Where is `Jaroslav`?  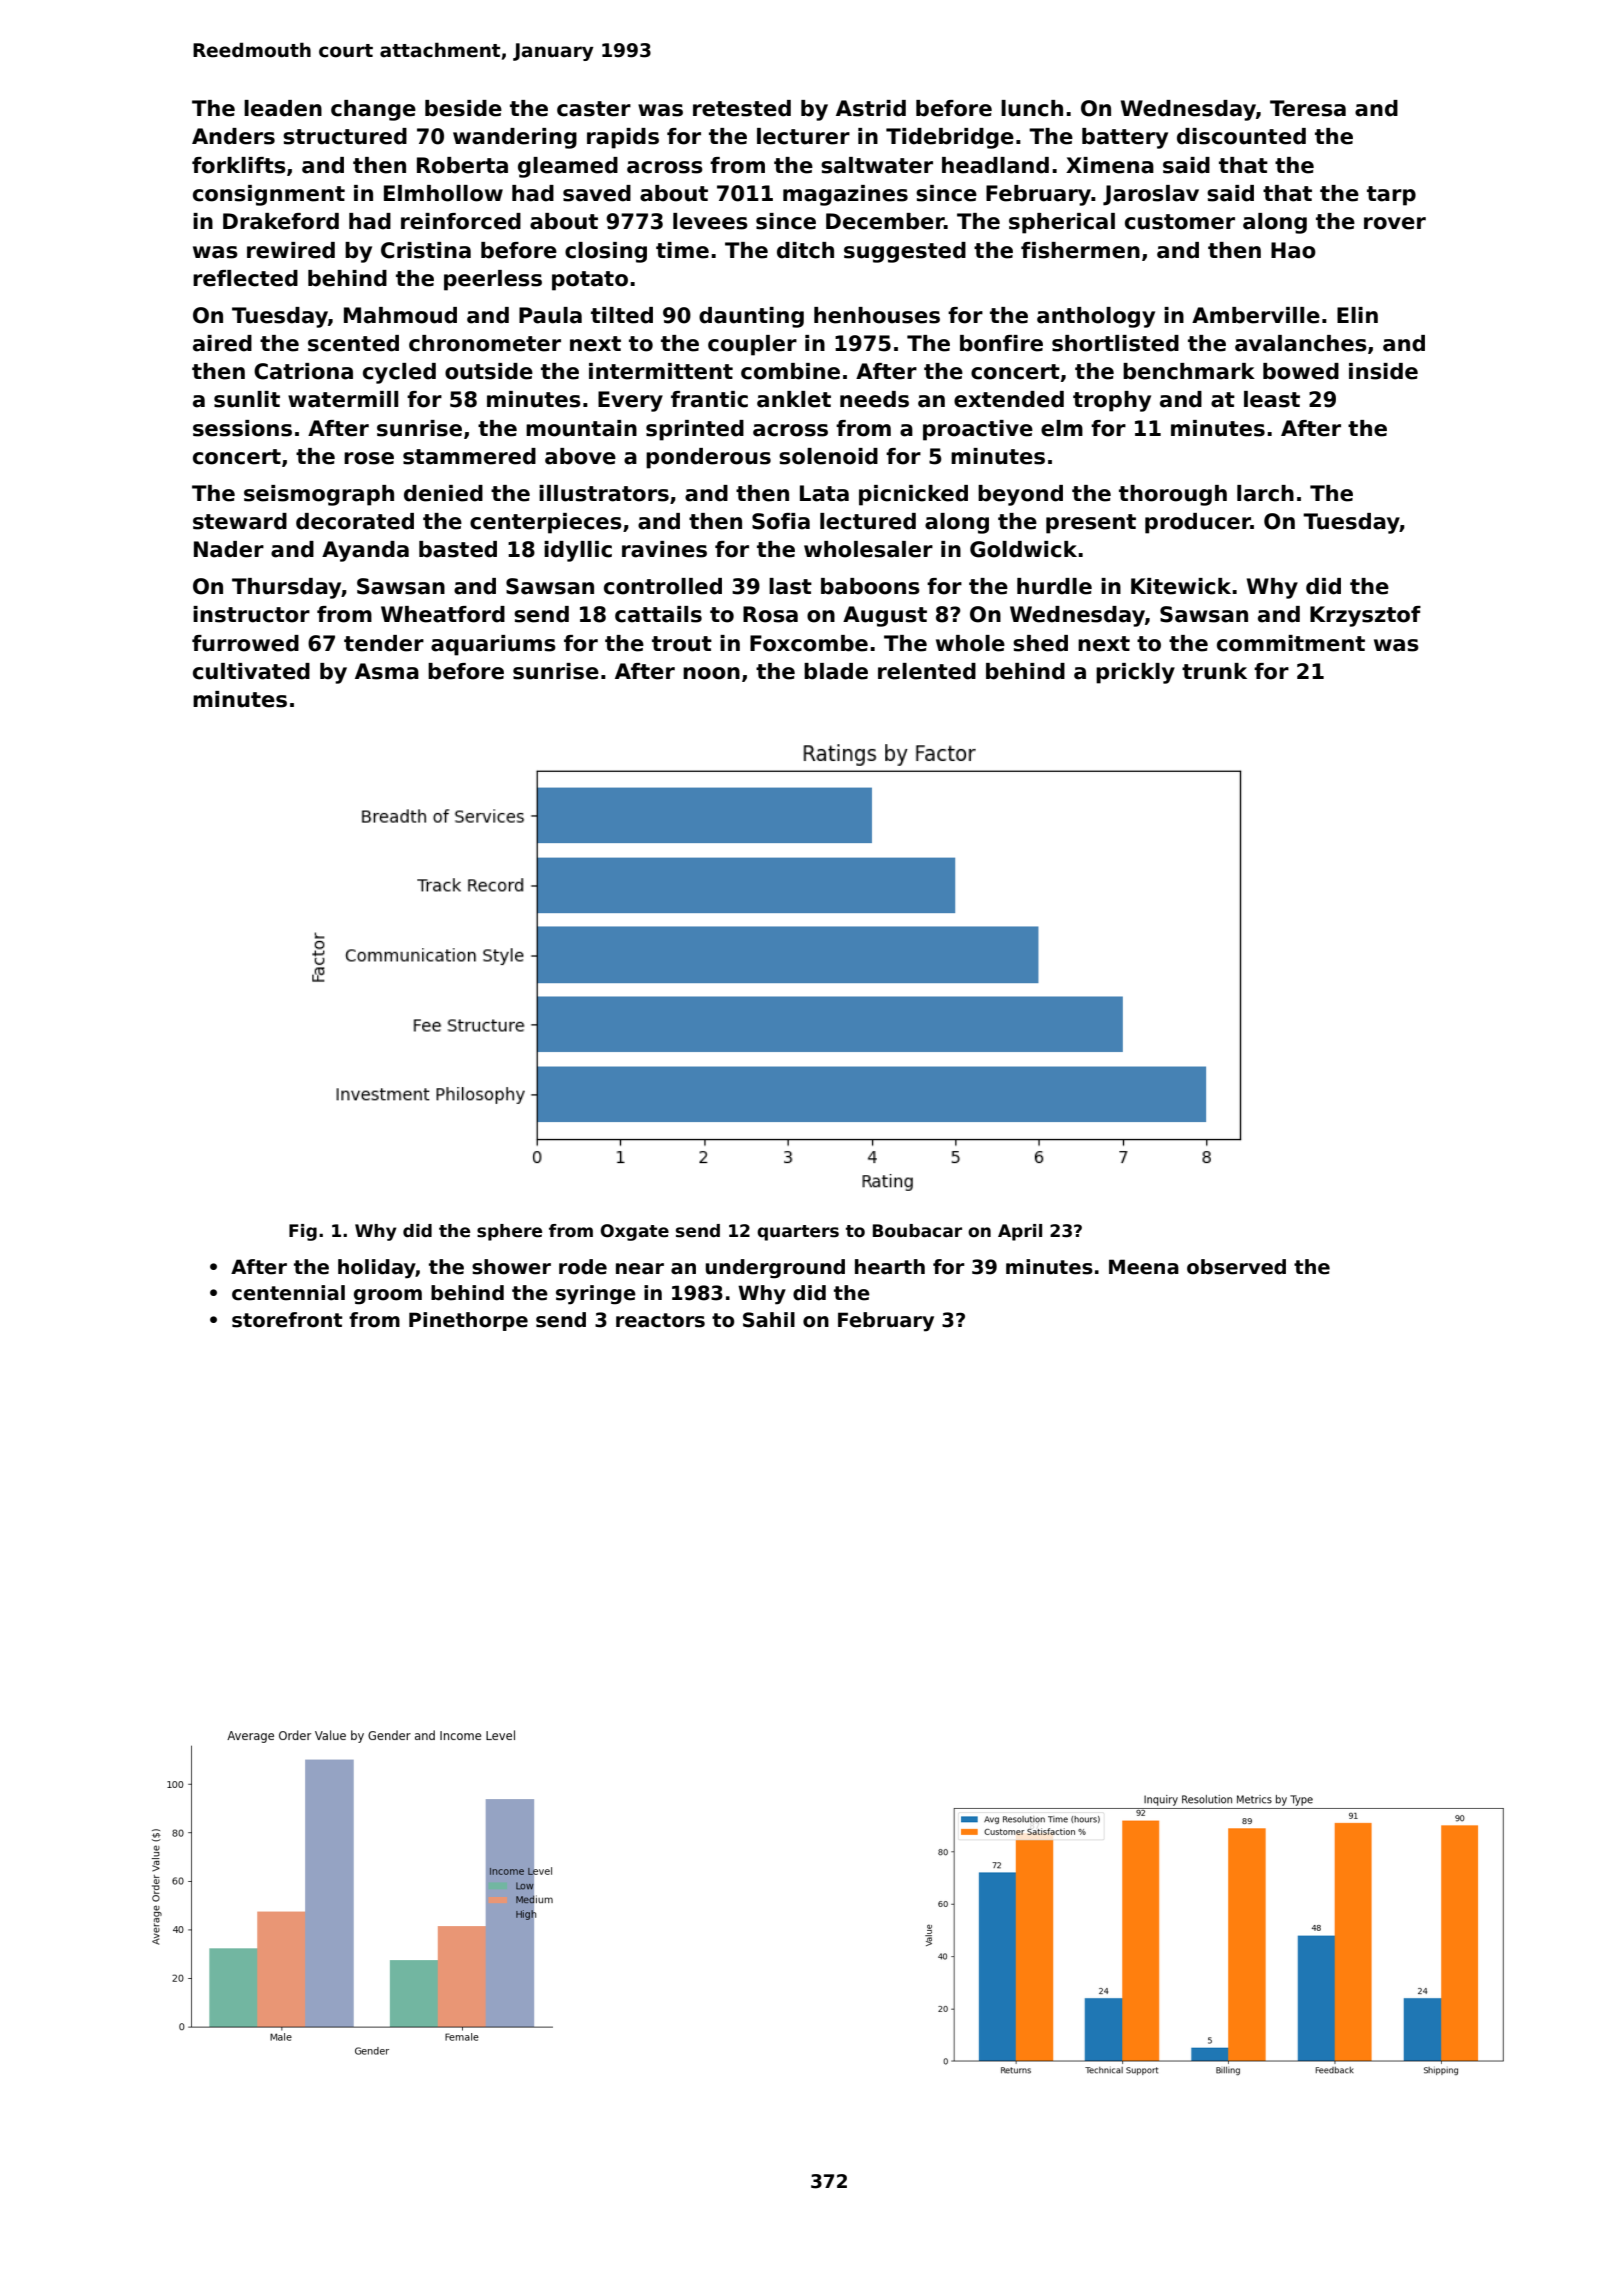 Jaroslav is located at coordinates (1151, 195).
